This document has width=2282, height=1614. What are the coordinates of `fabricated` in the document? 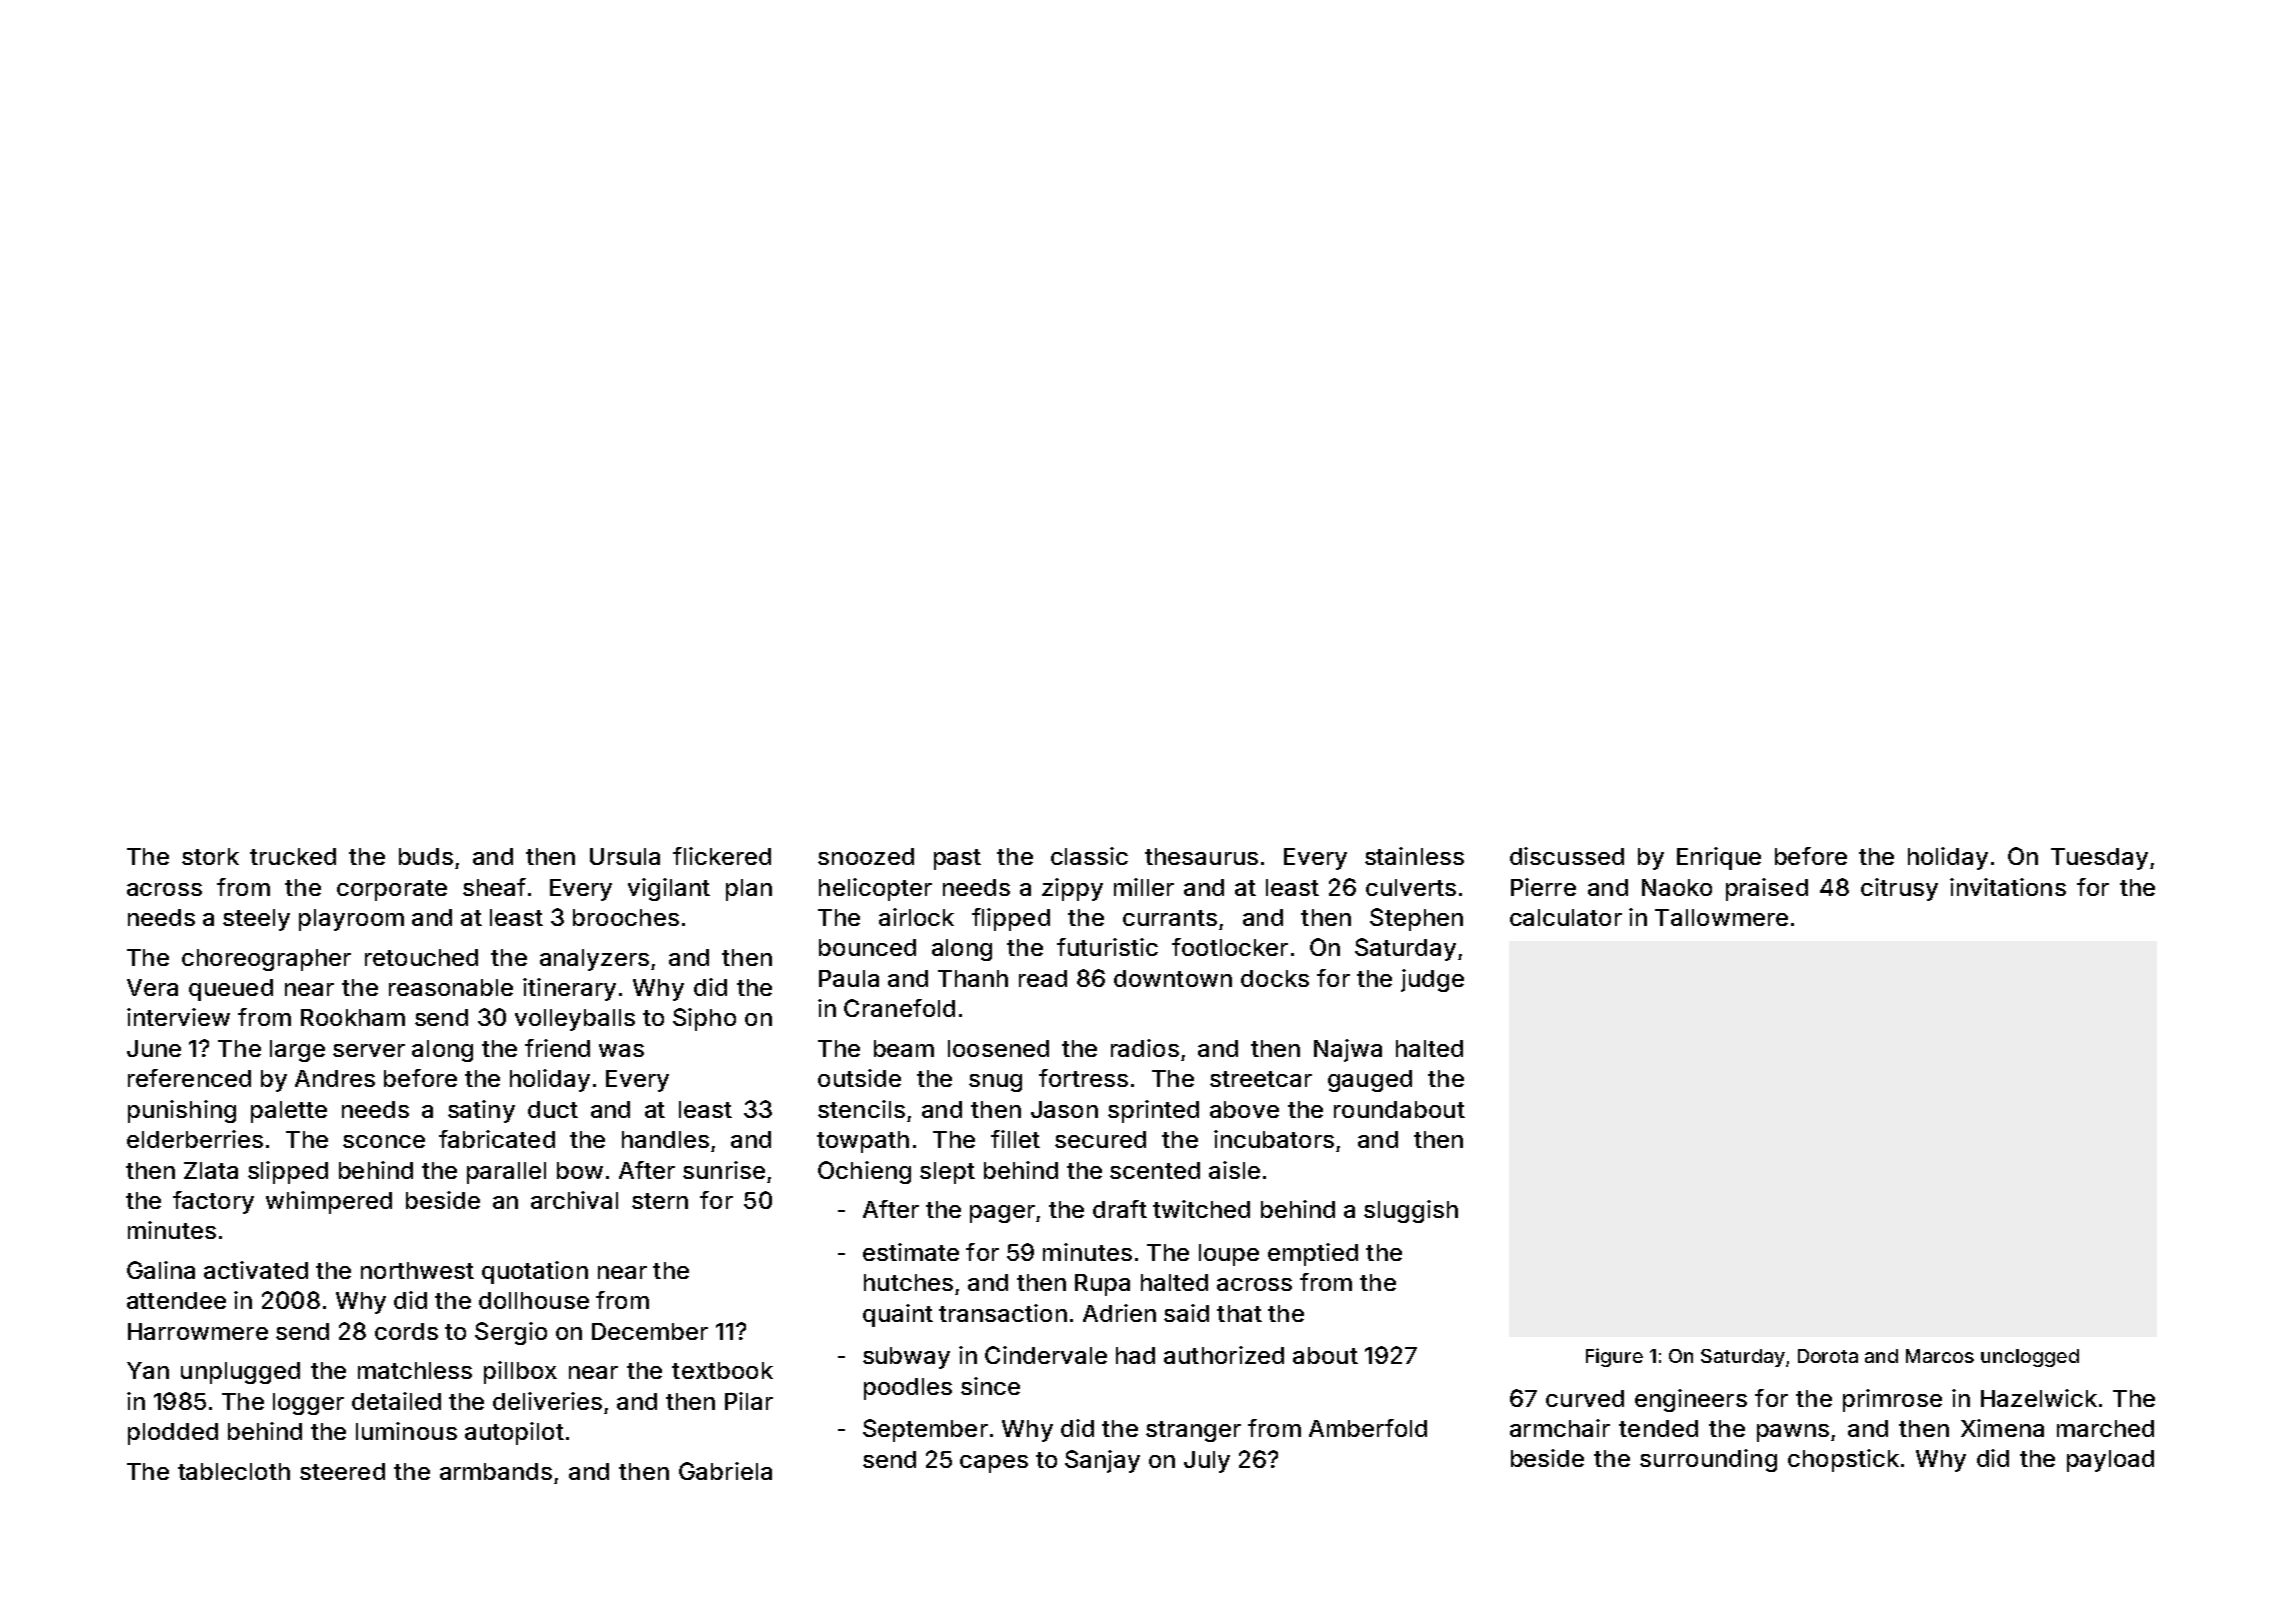 It's located at (497, 1139).
